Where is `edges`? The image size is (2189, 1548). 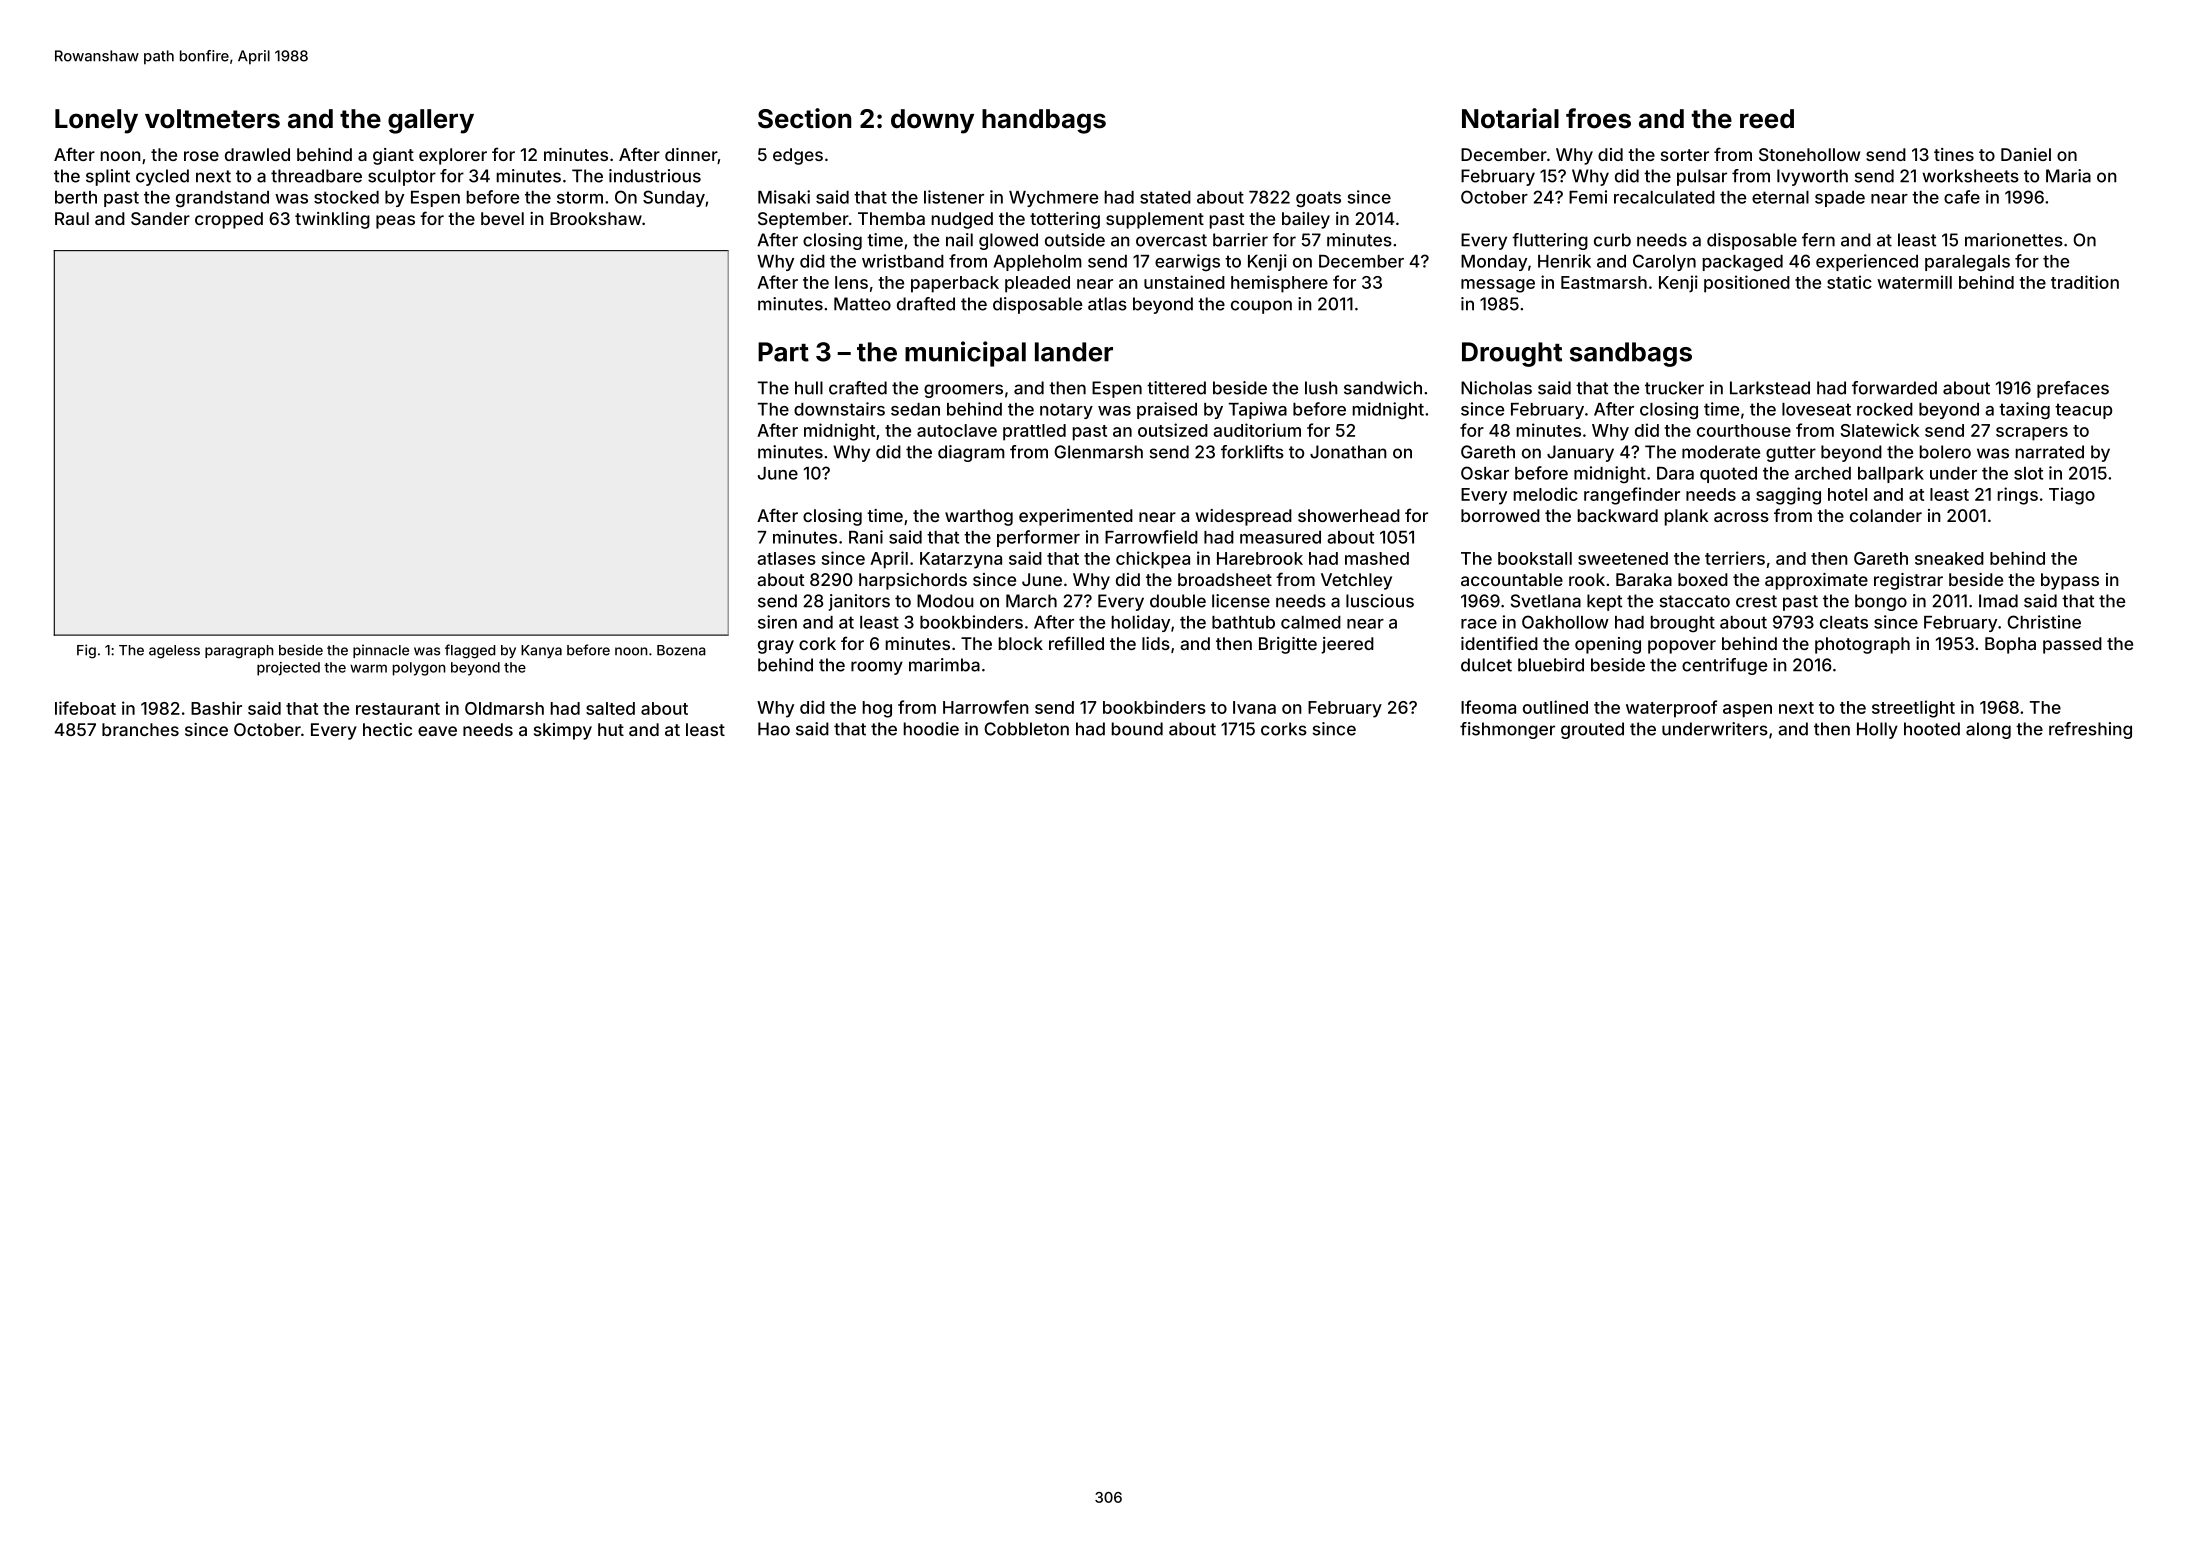
edges is located at coordinates (798, 156).
